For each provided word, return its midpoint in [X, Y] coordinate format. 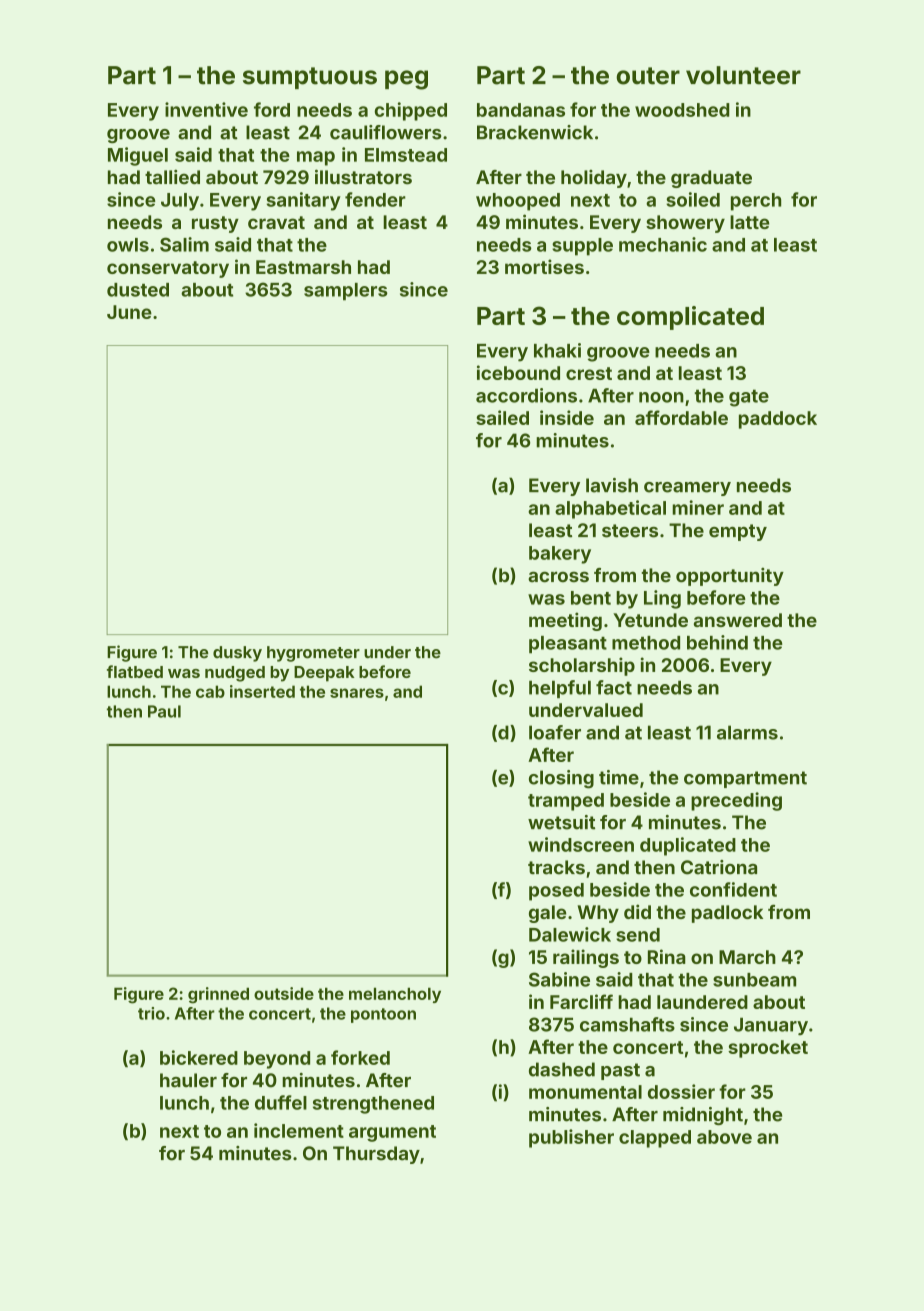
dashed [562, 1069]
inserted [262, 691]
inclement [299, 1130]
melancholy [395, 995]
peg [406, 80]
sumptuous [310, 78]
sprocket [768, 1049]
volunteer [743, 75]
